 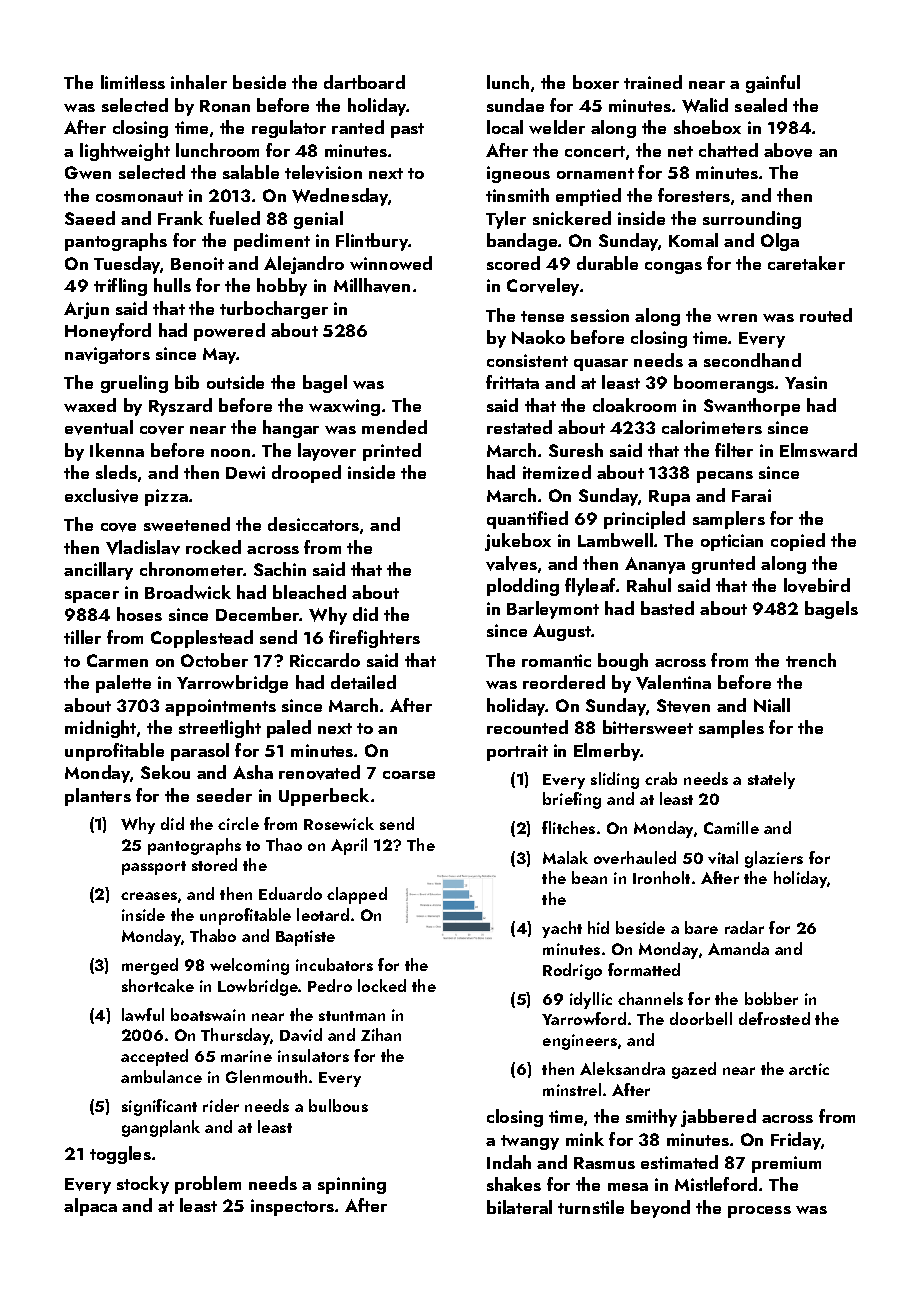 What do you see at coordinates (90, 405) in the screenshot?
I see `waxed` at bounding box center [90, 405].
